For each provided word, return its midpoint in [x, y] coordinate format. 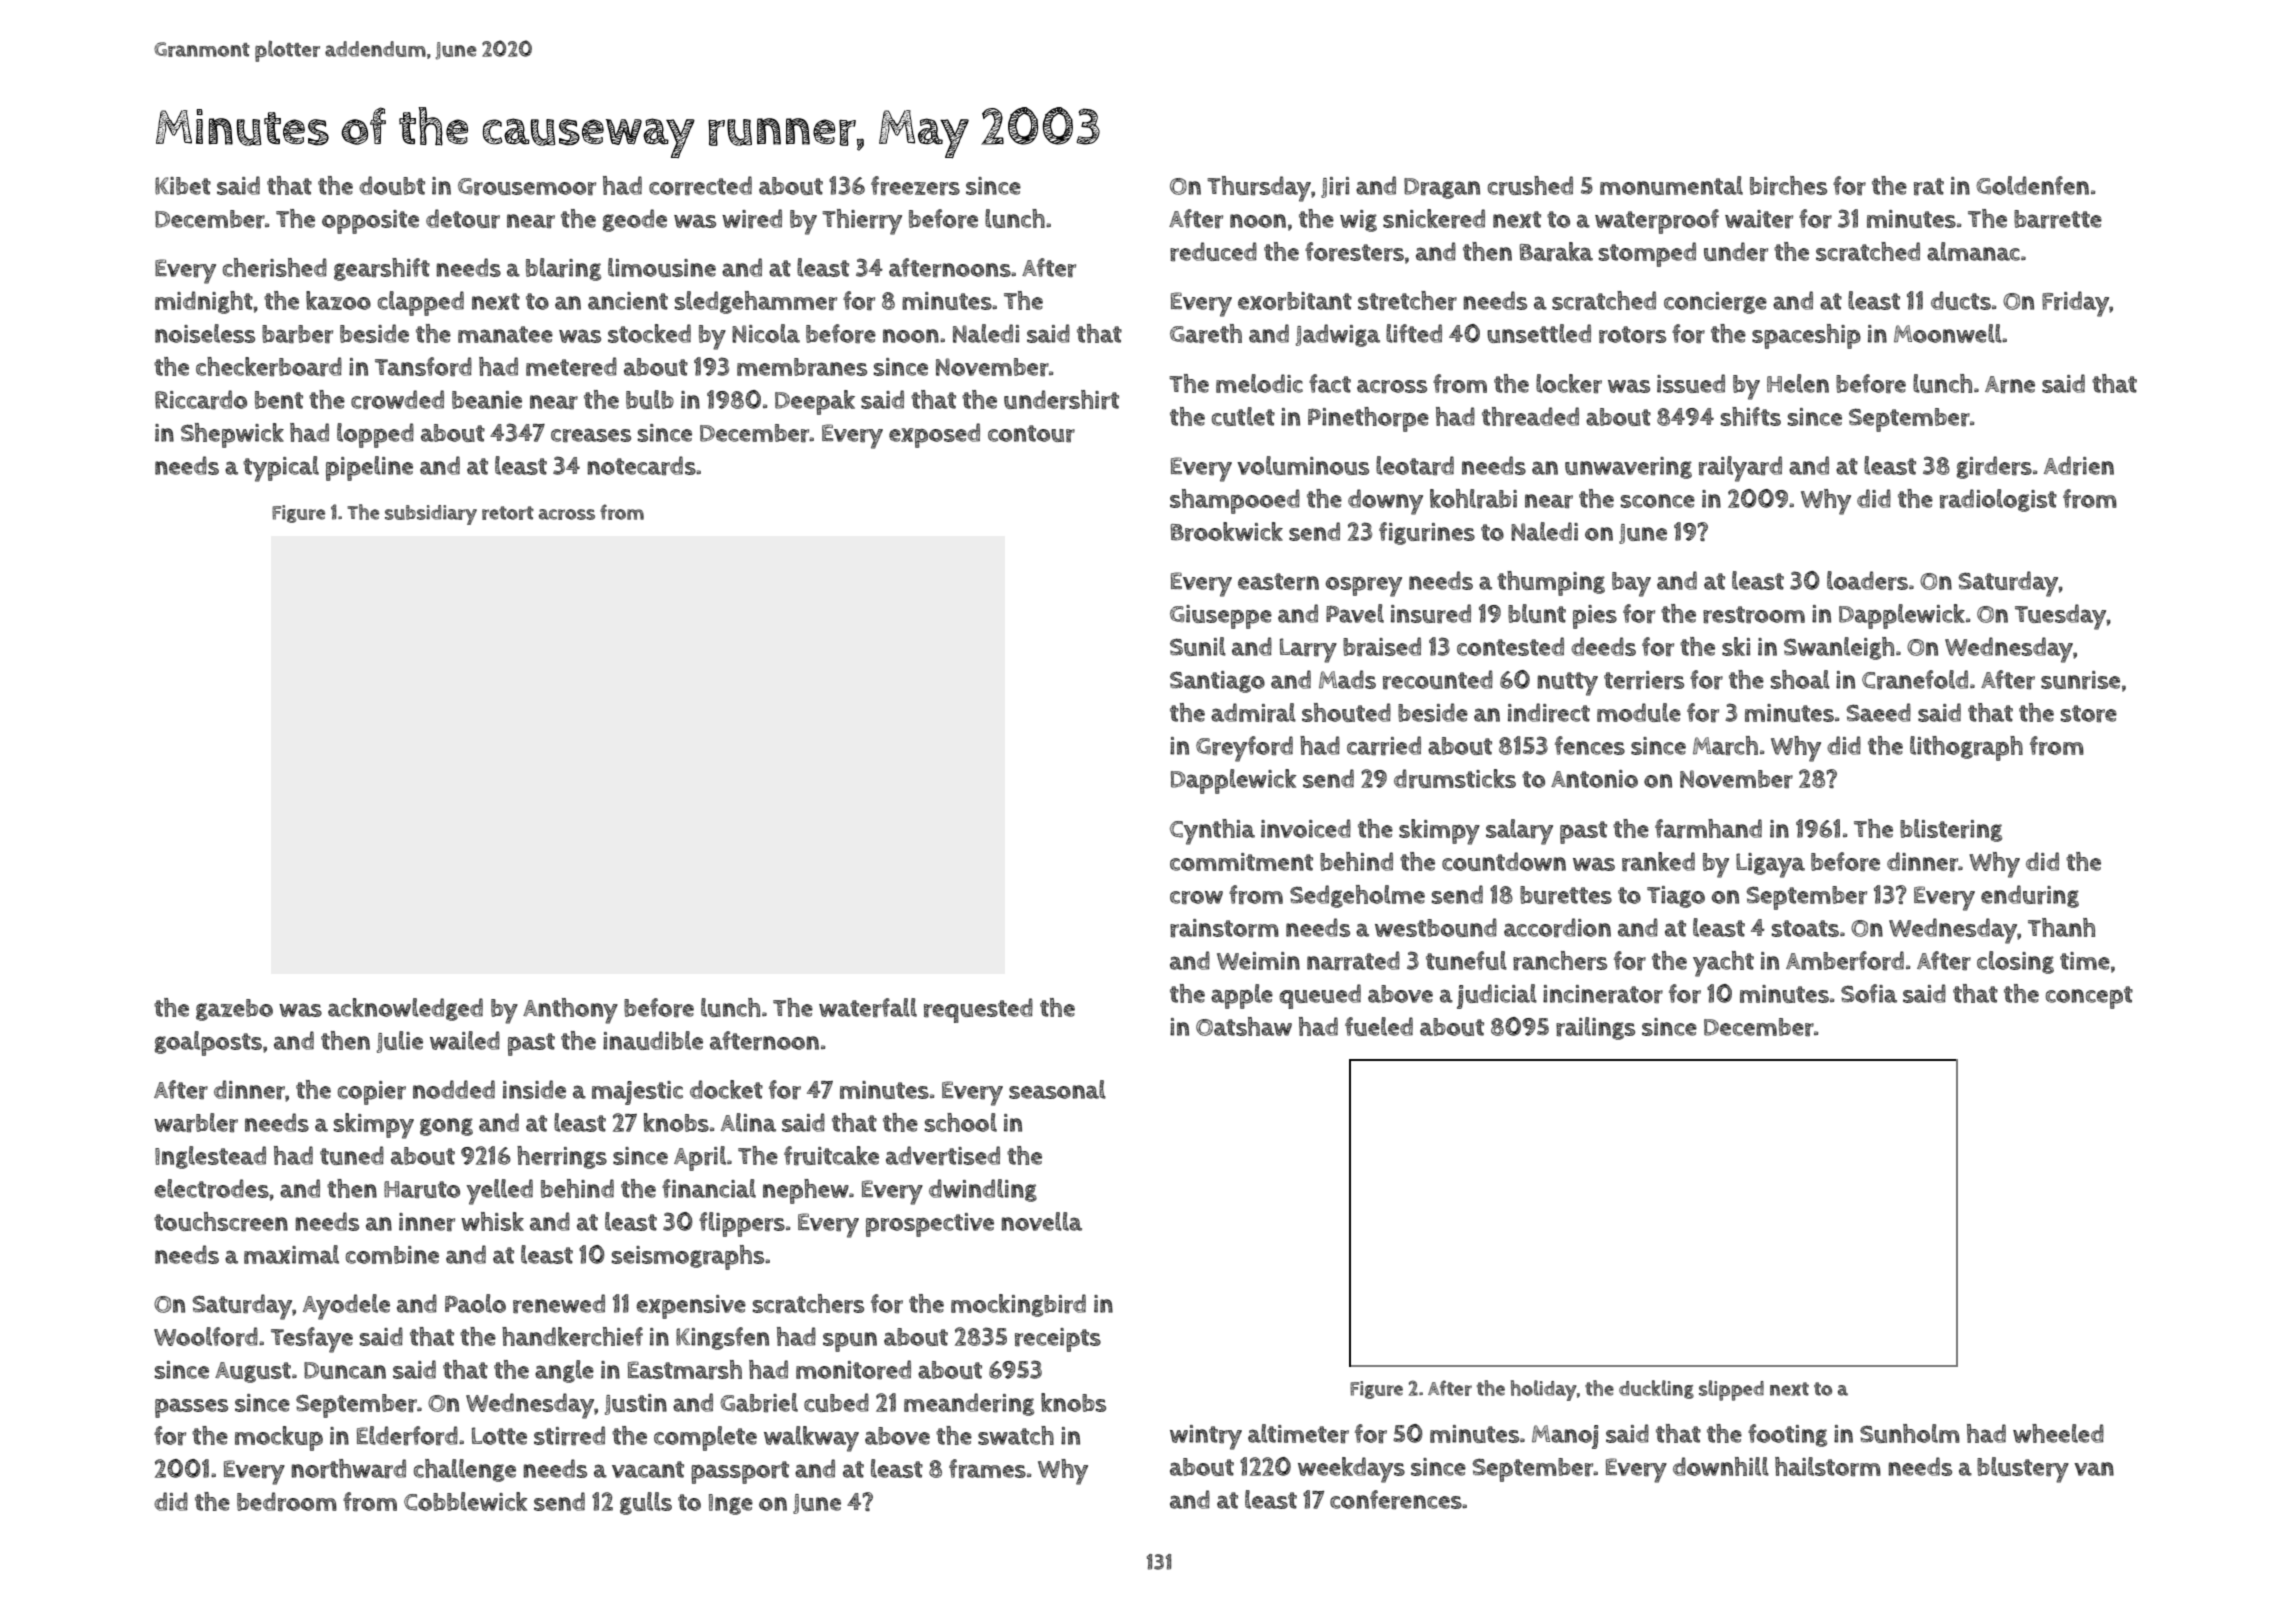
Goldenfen [2032, 185]
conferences [1396, 1500]
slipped [1731, 1390]
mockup [279, 1438]
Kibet [183, 186]
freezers [915, 186]
